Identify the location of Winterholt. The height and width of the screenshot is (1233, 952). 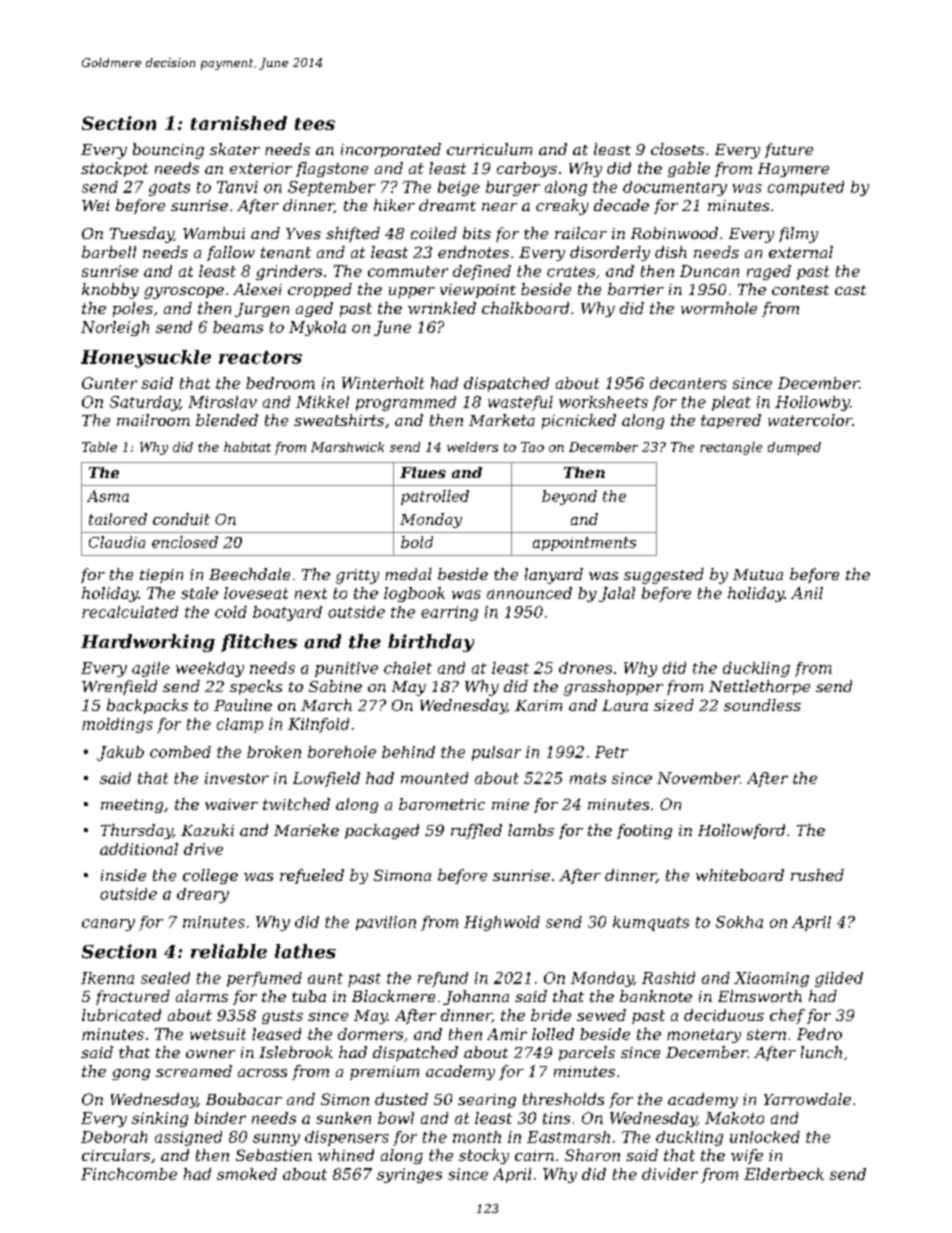
(383, 383).
